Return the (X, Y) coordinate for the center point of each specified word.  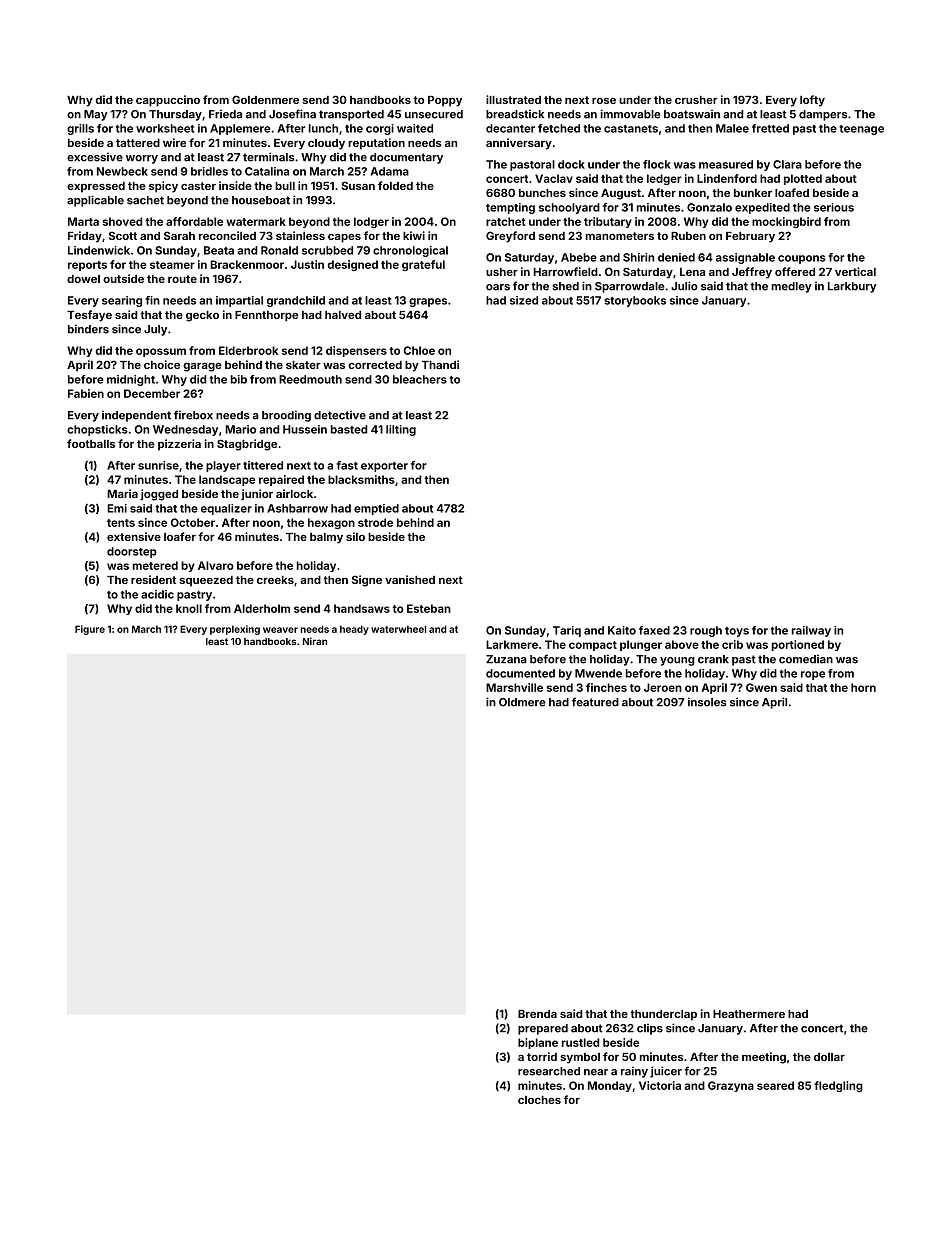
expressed (96, 187)
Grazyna (731, 1086)
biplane (538, 1043)
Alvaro (216, 565)
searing (122, 301)
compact (593, 646)
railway (811, 631)
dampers (823, 115)
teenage (861, 130)
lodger (371, 222)
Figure (90, 630)
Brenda (537, 1014)
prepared (543, 1029)
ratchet (506, 221)
